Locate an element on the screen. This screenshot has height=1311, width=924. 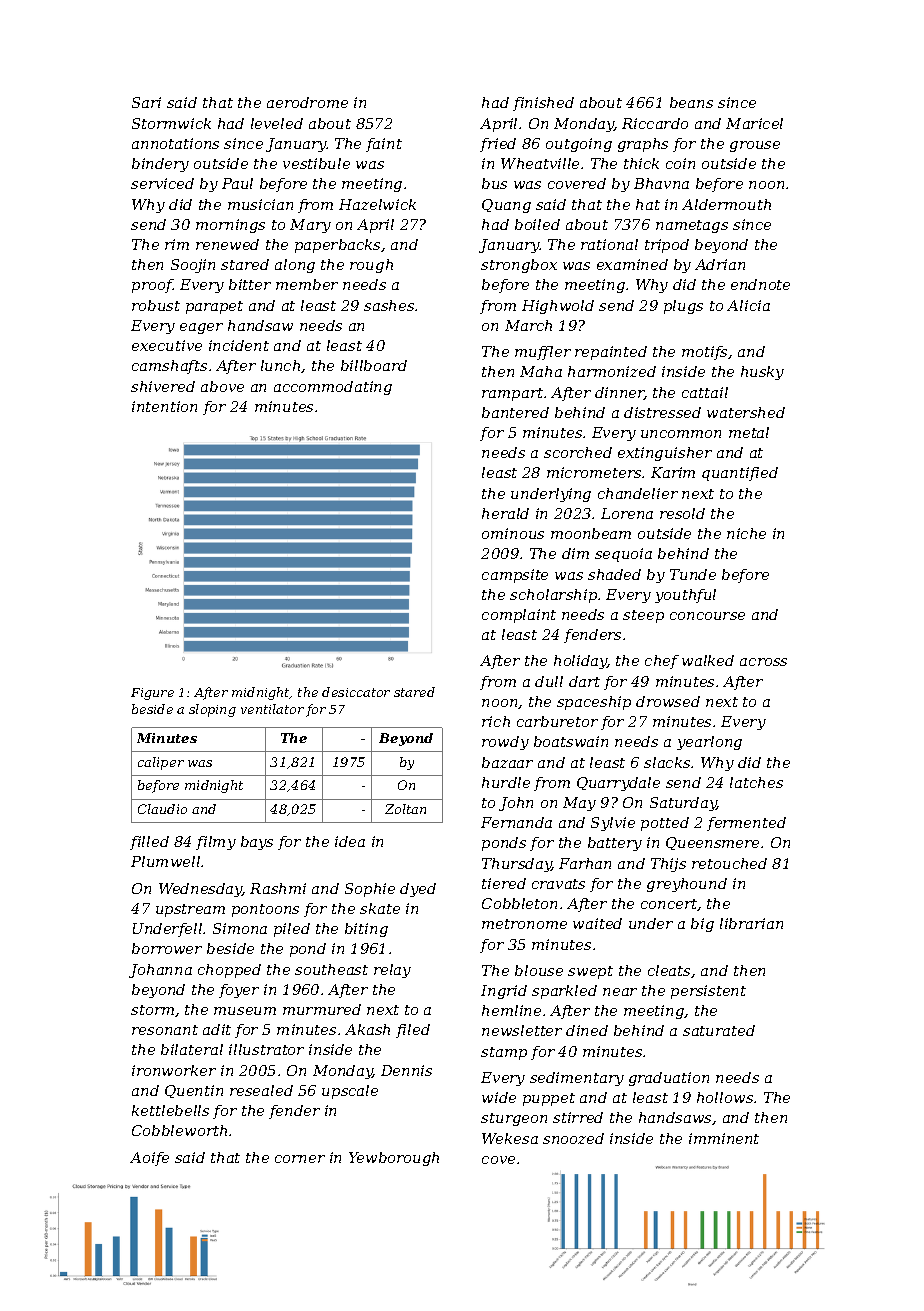
nametags is located at coordinates (692, 226).
